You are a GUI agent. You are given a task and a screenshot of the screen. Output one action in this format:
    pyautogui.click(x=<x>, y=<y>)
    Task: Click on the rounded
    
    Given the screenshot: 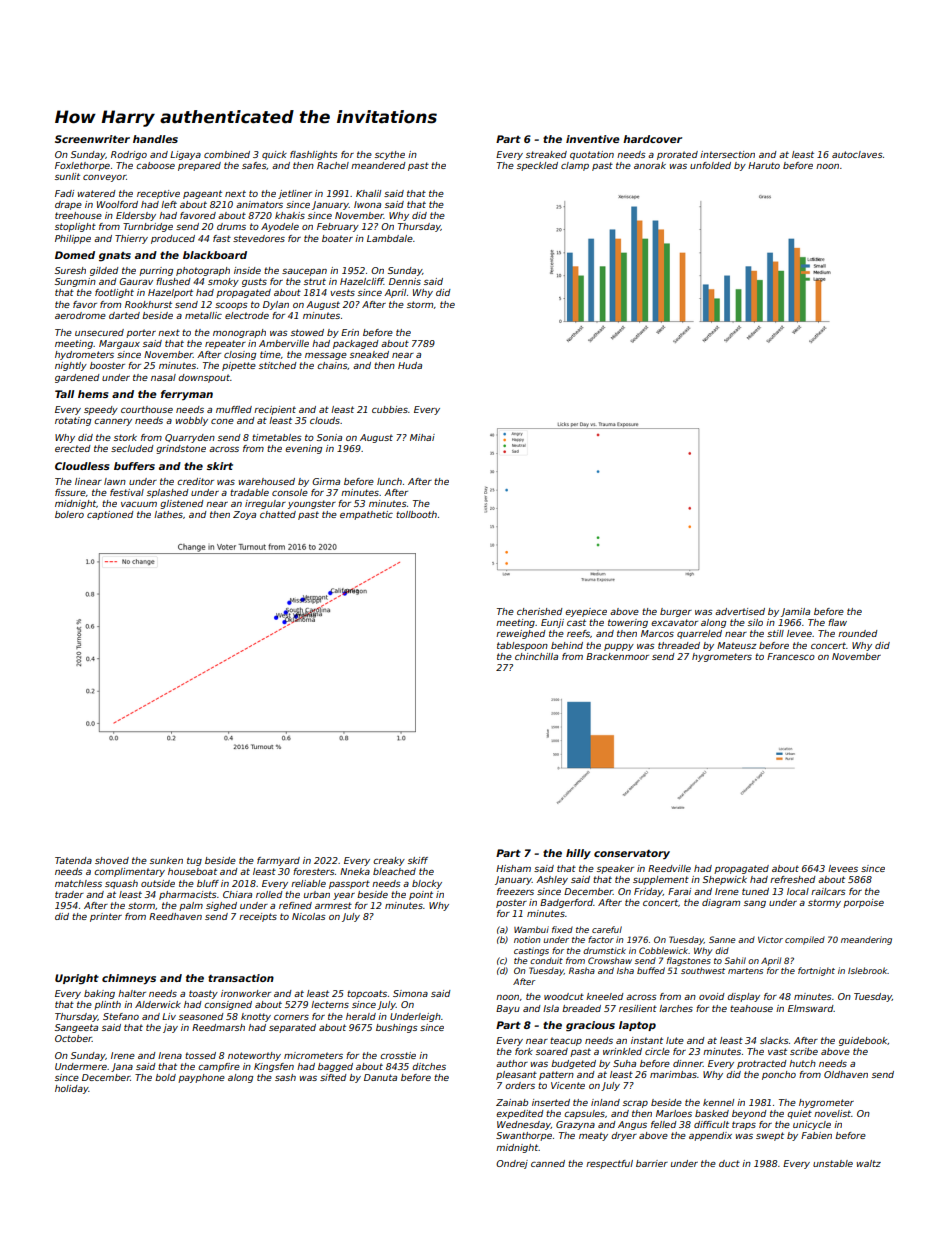 What is the action you would take?
    pyautogui.click(x=858, y=633)
